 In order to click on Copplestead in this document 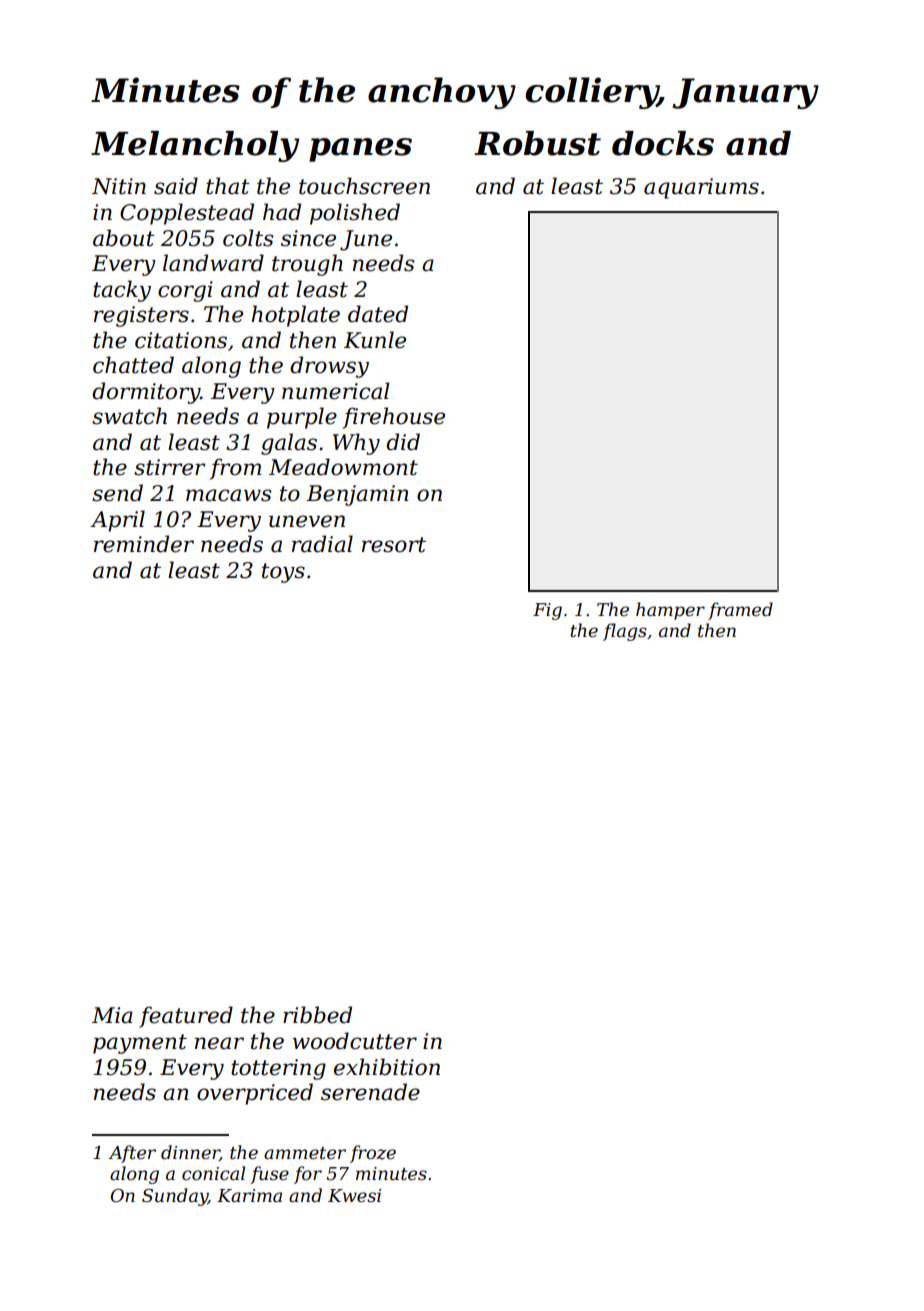, I will do `click(187, 214)`.
